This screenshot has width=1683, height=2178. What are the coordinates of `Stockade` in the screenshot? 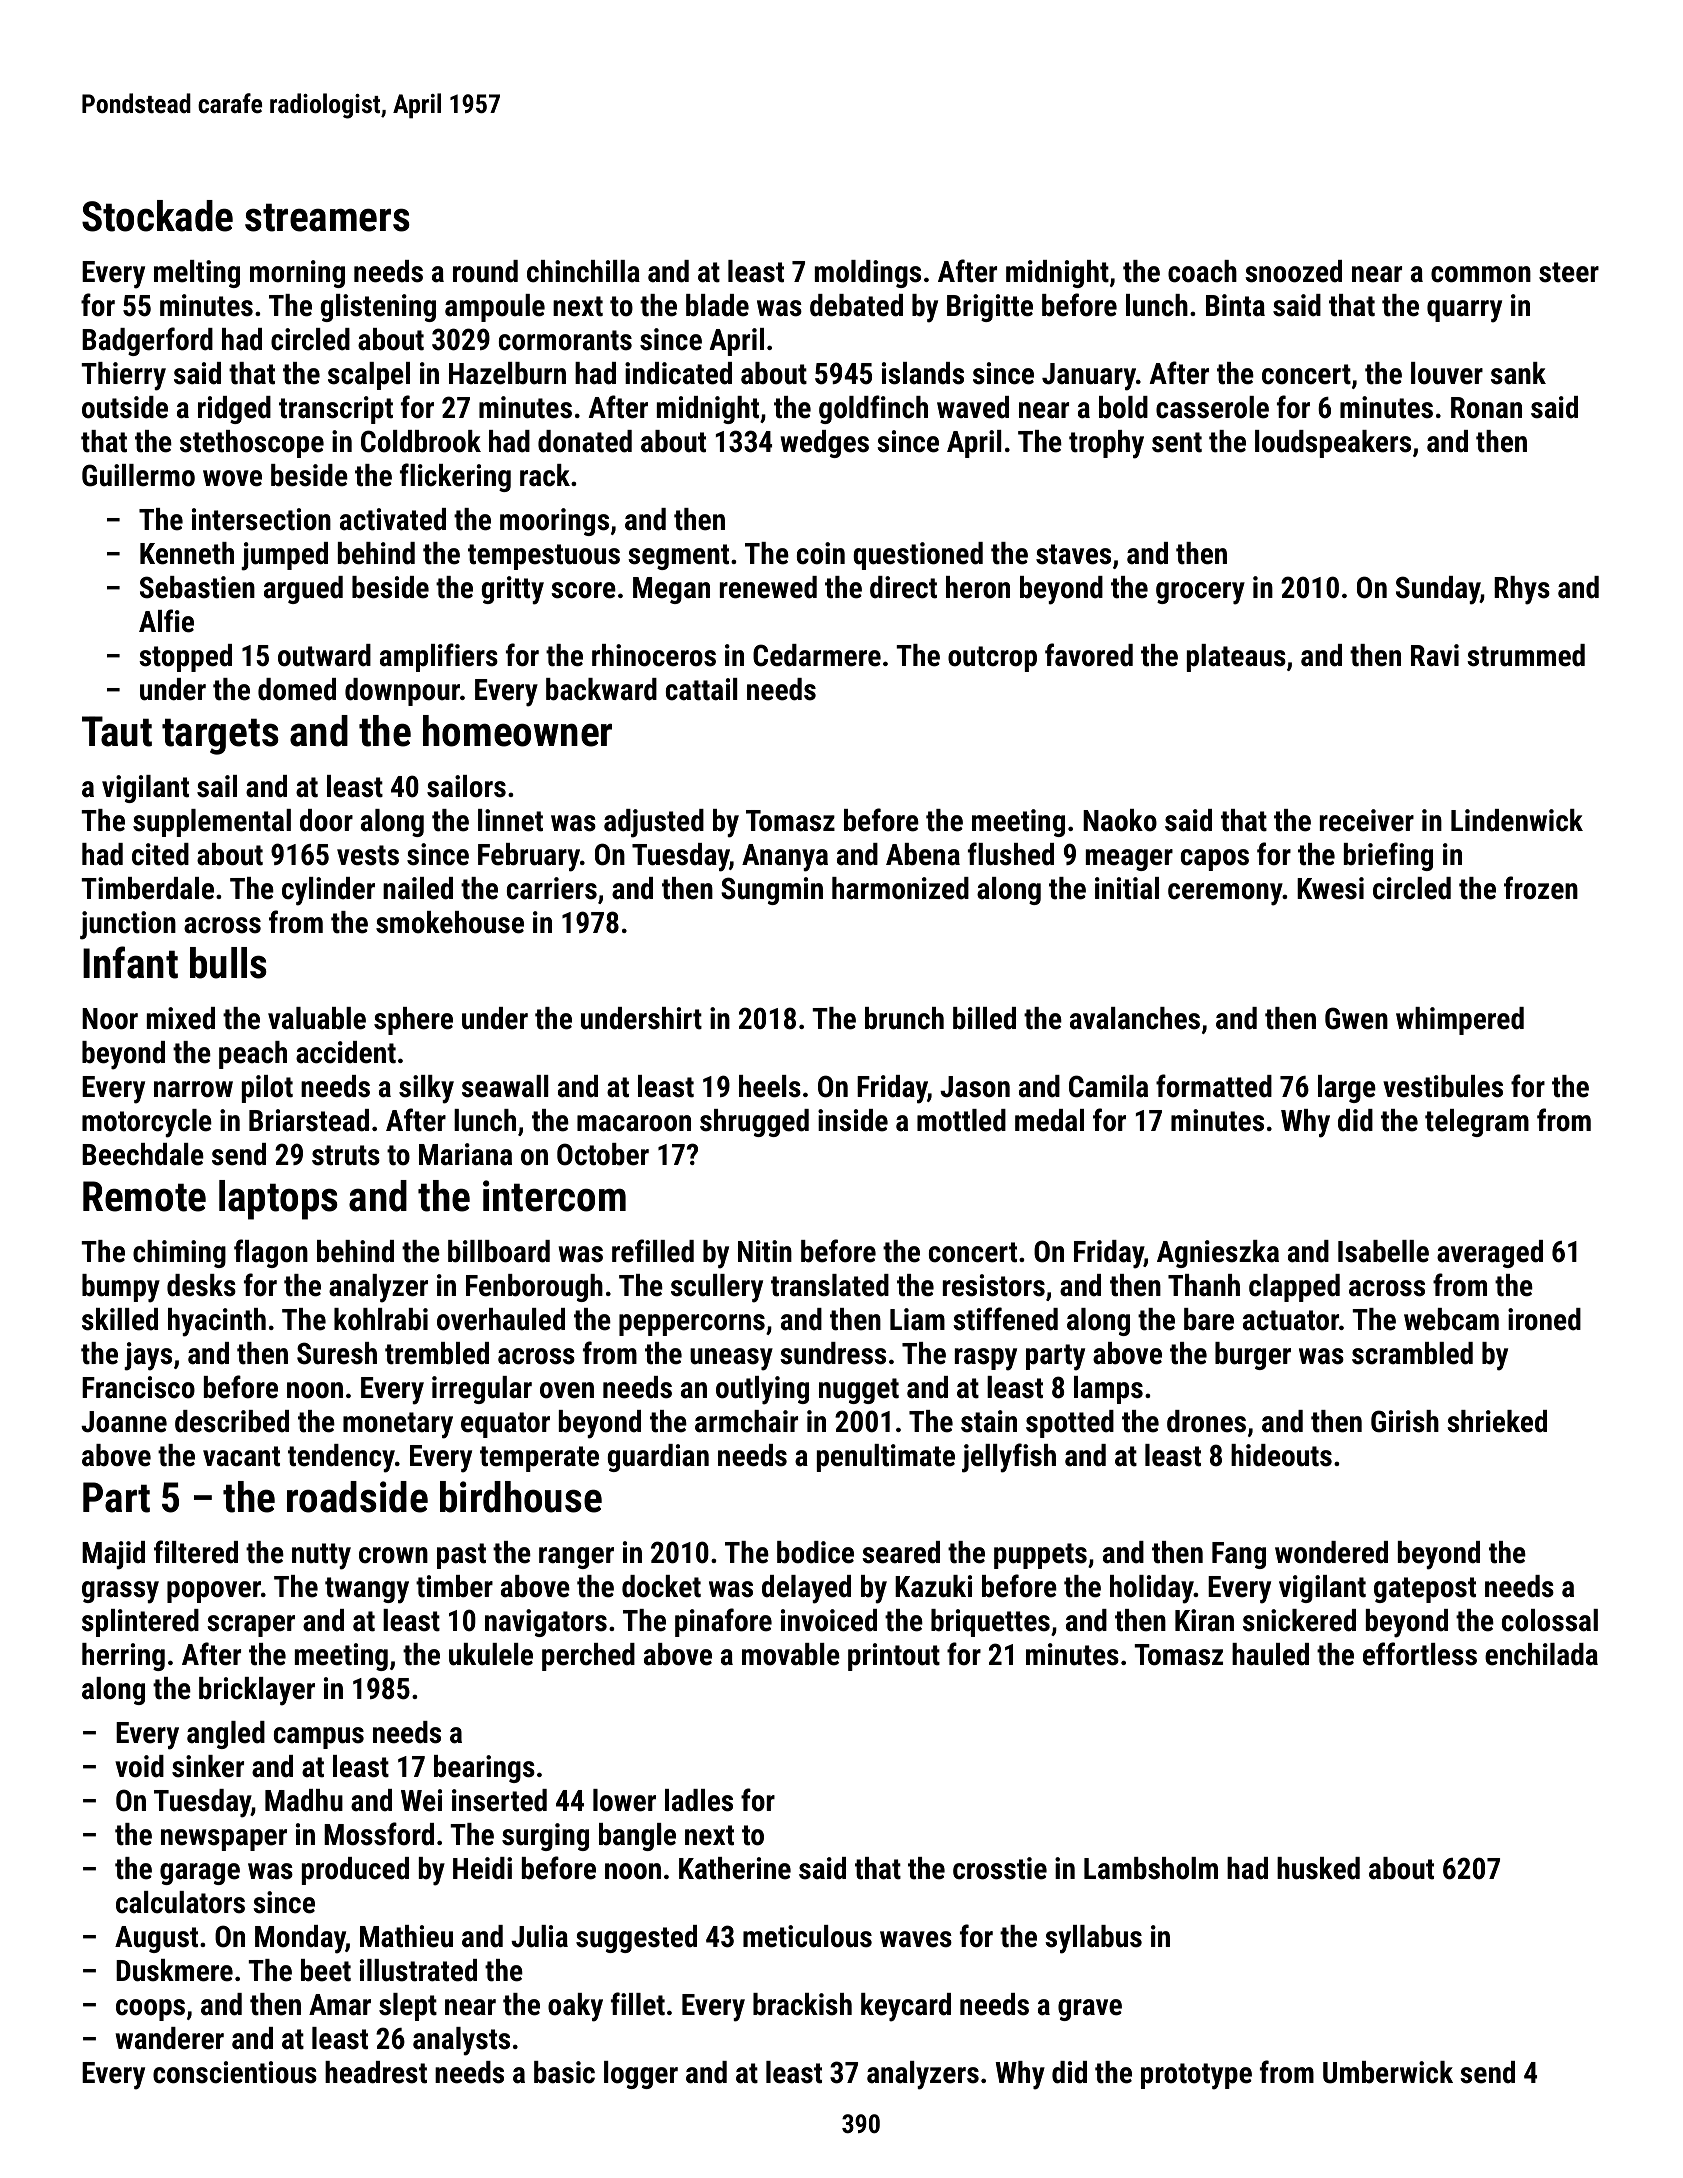 It's located at (157, 216).
